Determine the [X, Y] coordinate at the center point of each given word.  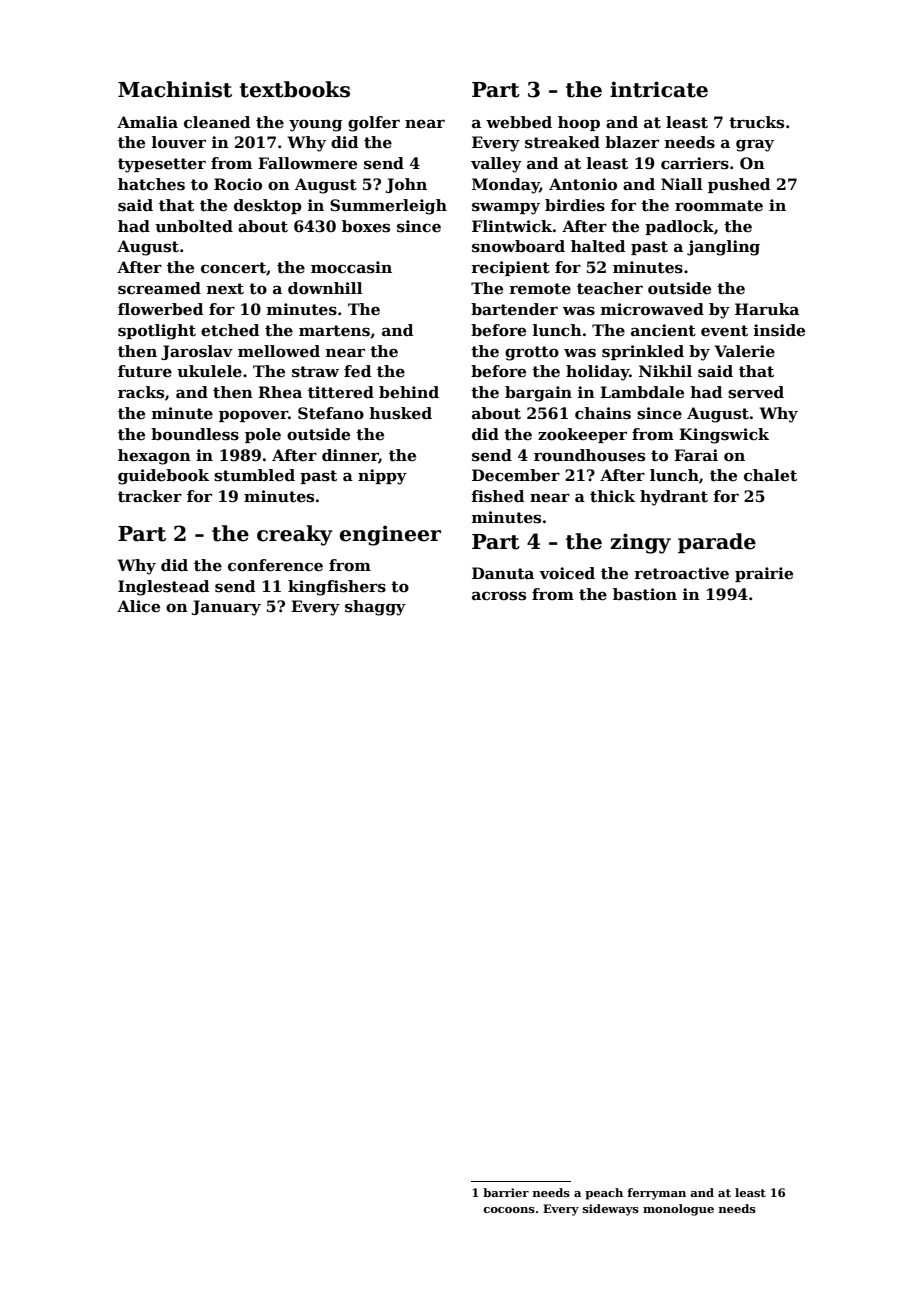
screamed [159, 288]
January [226, 608]
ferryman [656, 1194]
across [499, 596]
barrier [506, 1192]
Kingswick [724, 436]
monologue [678, 1210]
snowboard [518, 246]
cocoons [509, 1210]
